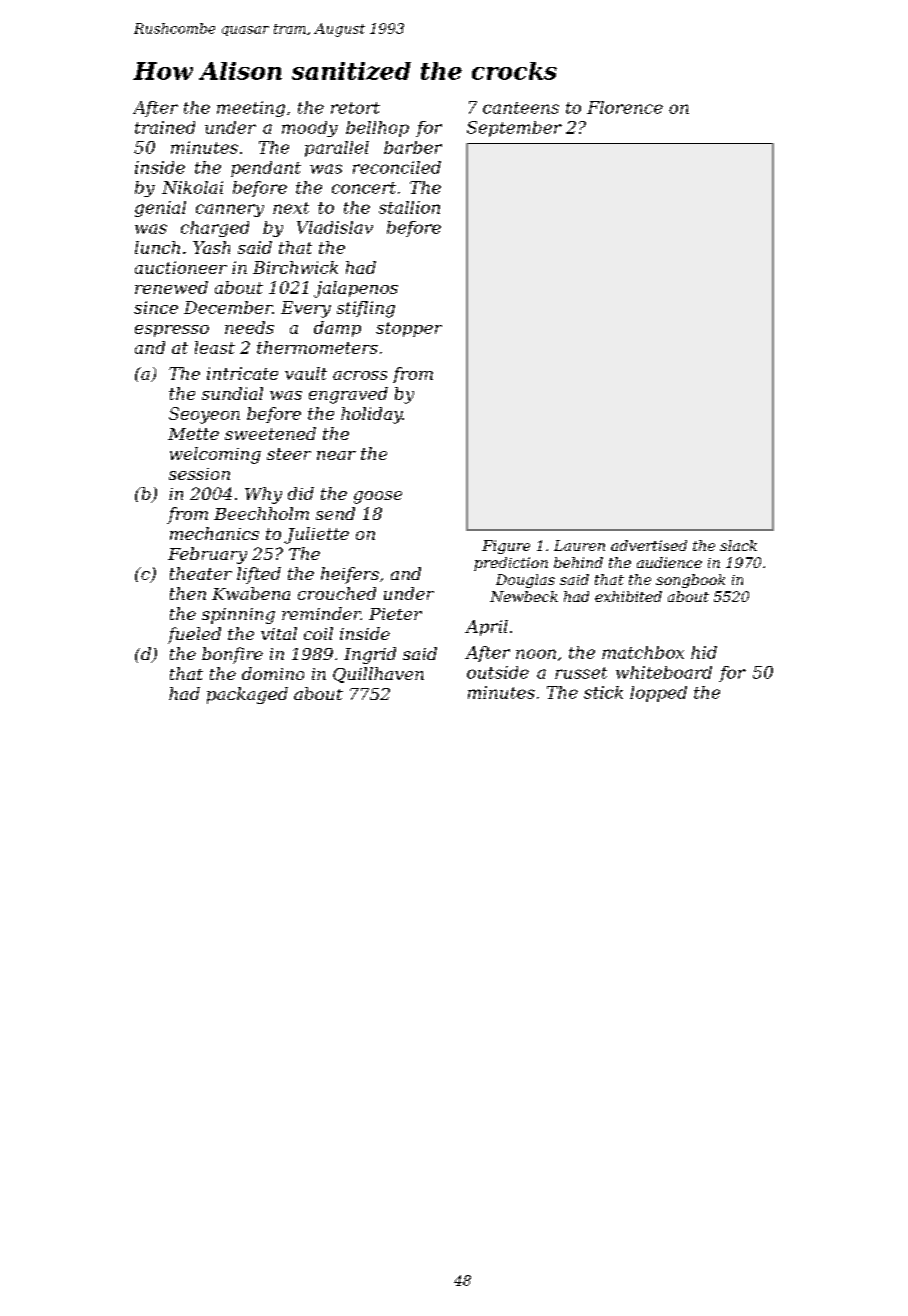 Image resolution: width=908 pixels, height=1316 pixels. Describe the element at coordinates (165, 127) in the document. I see `trained` at that location.
